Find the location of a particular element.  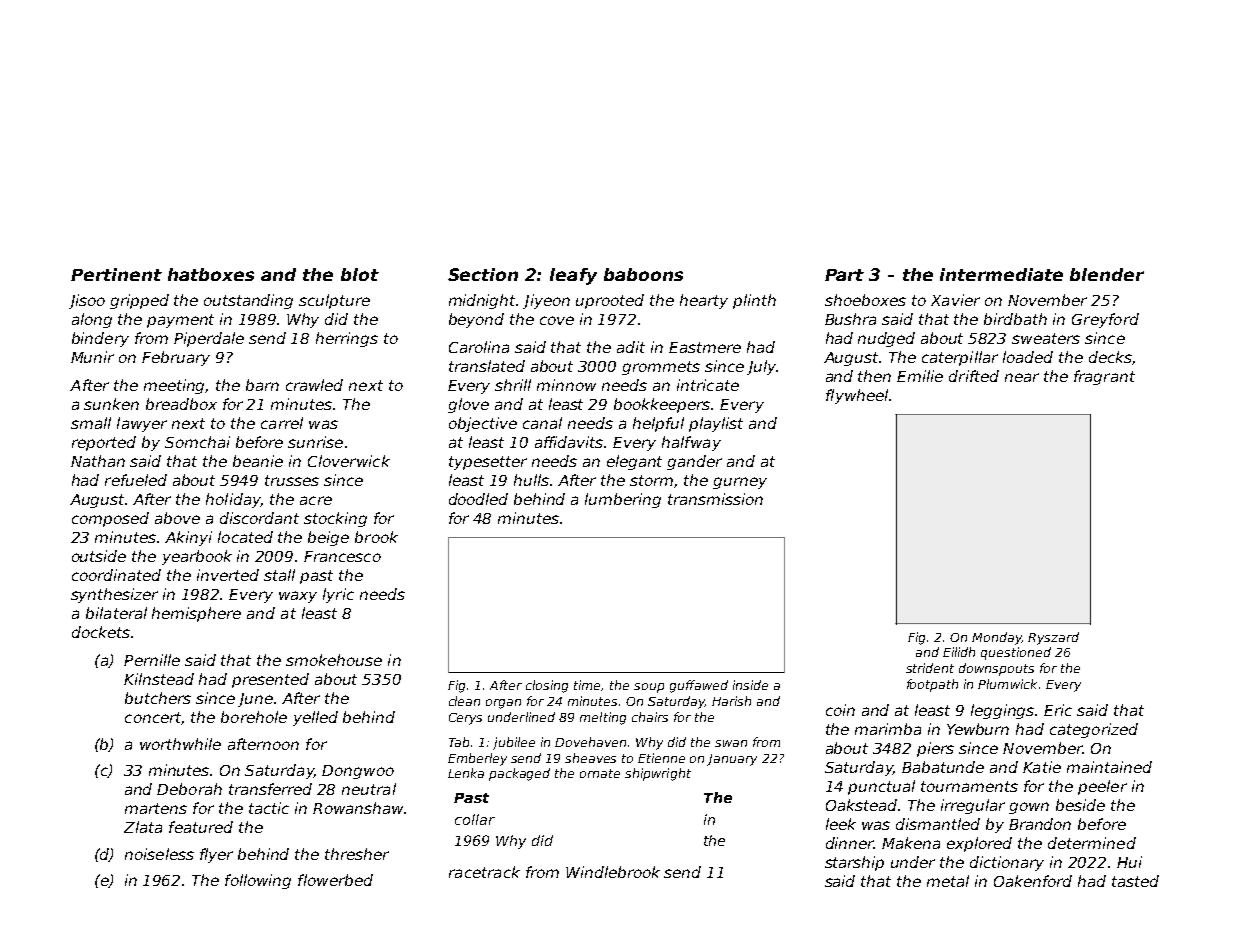

loaded is located at coordinates (1028, 357).
